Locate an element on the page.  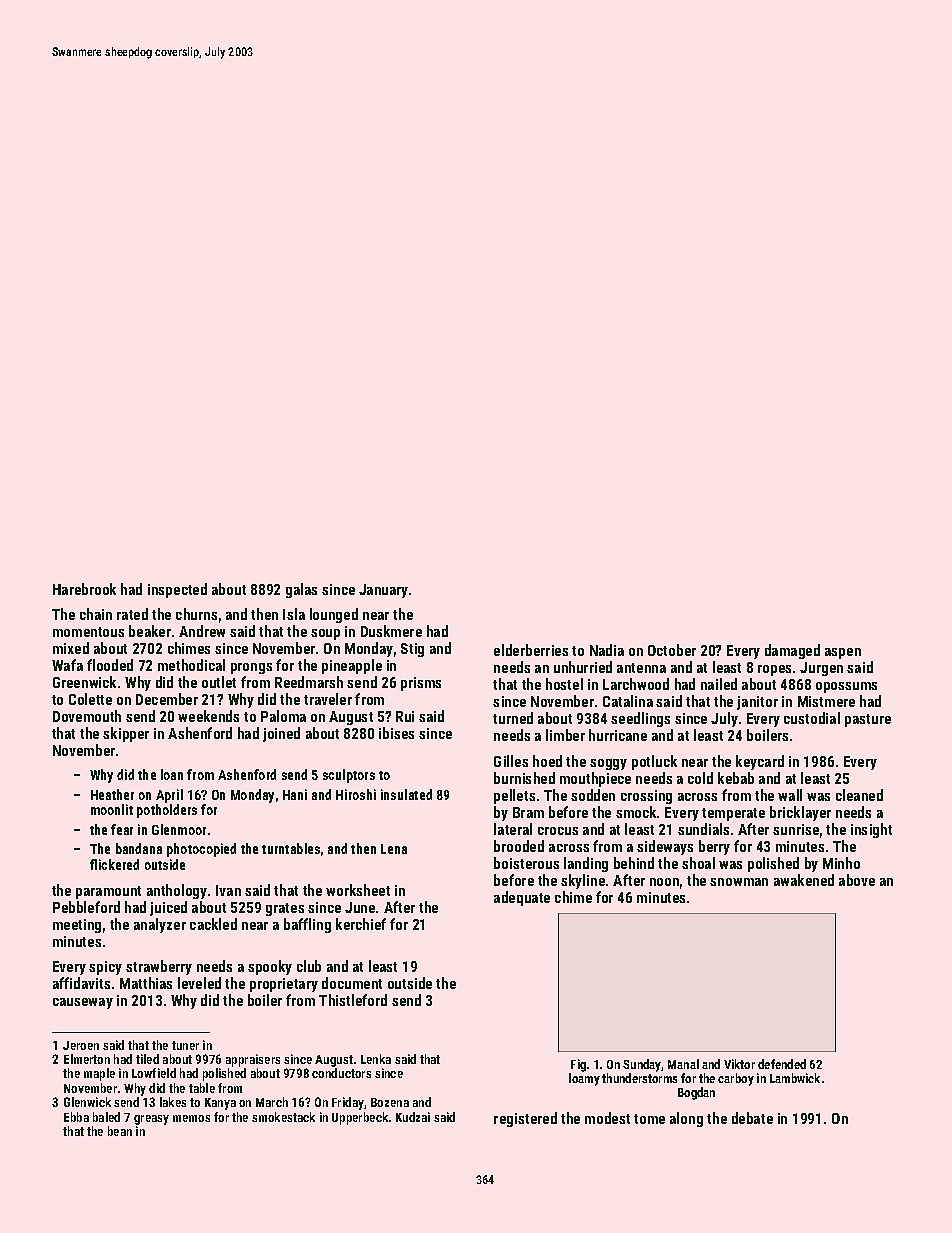
Thistleford is located at coordinates (353, 1000).
